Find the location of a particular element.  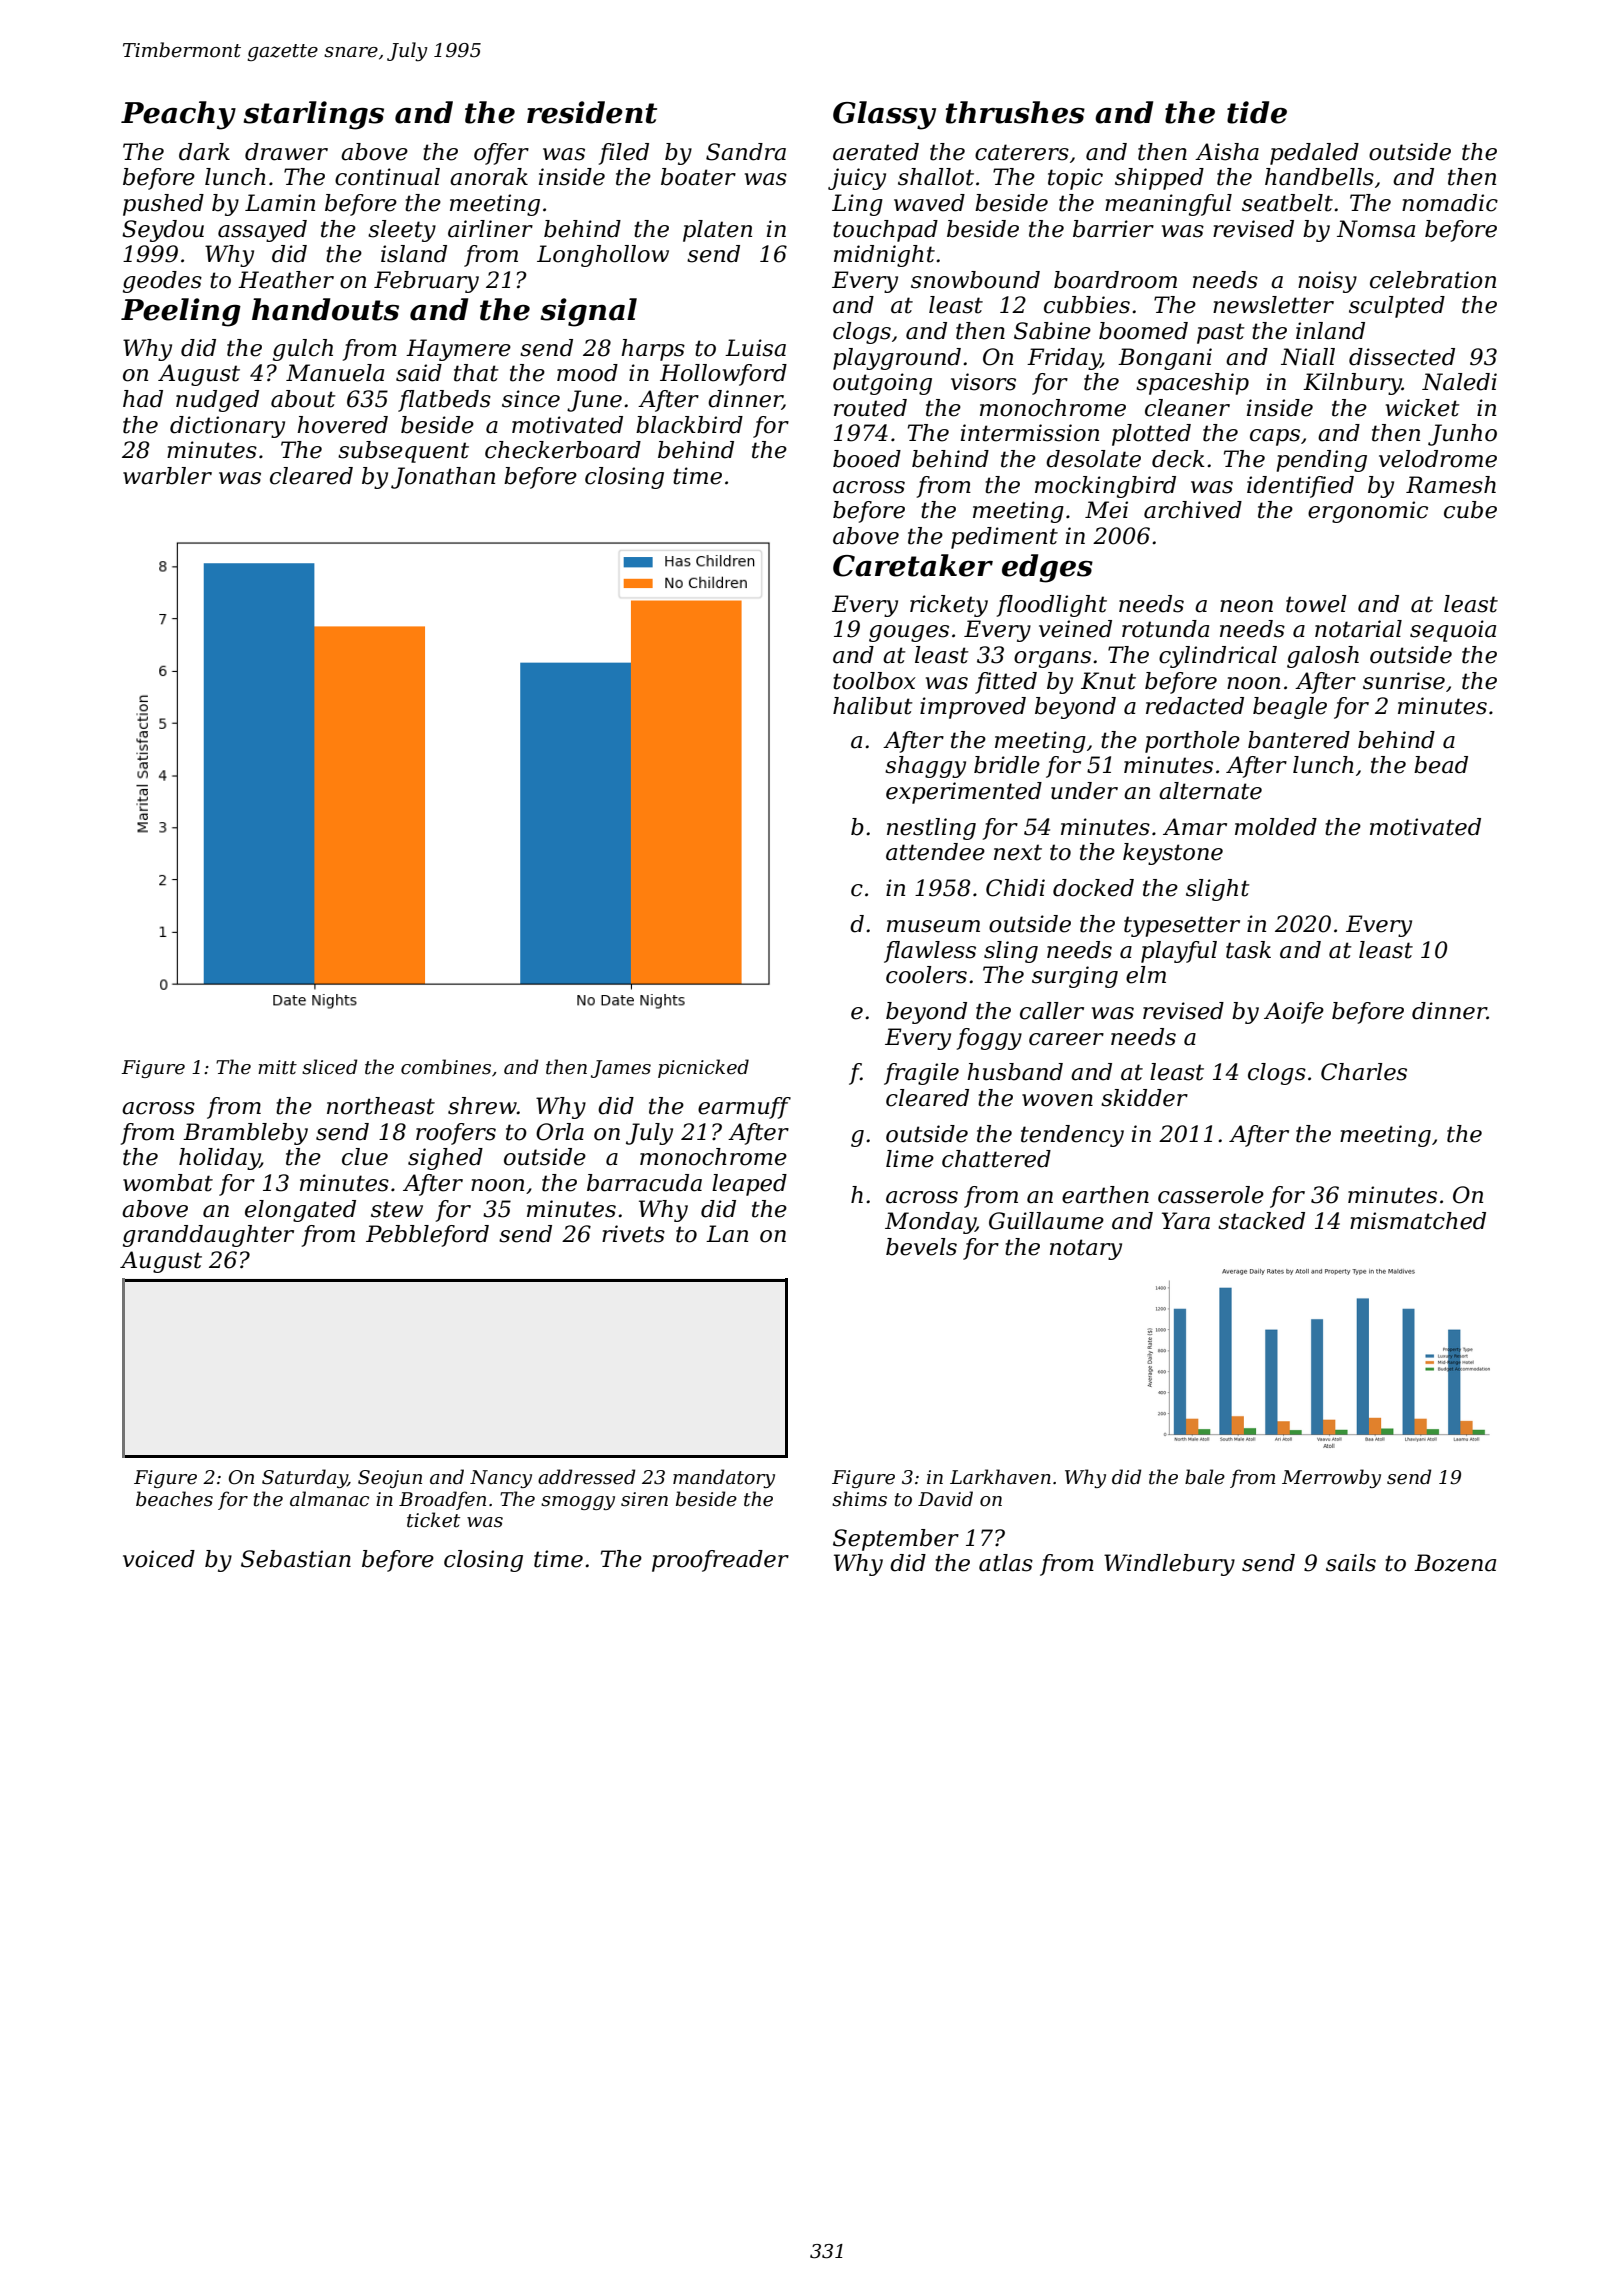

almanac is located at coordinates (329, 1499).
